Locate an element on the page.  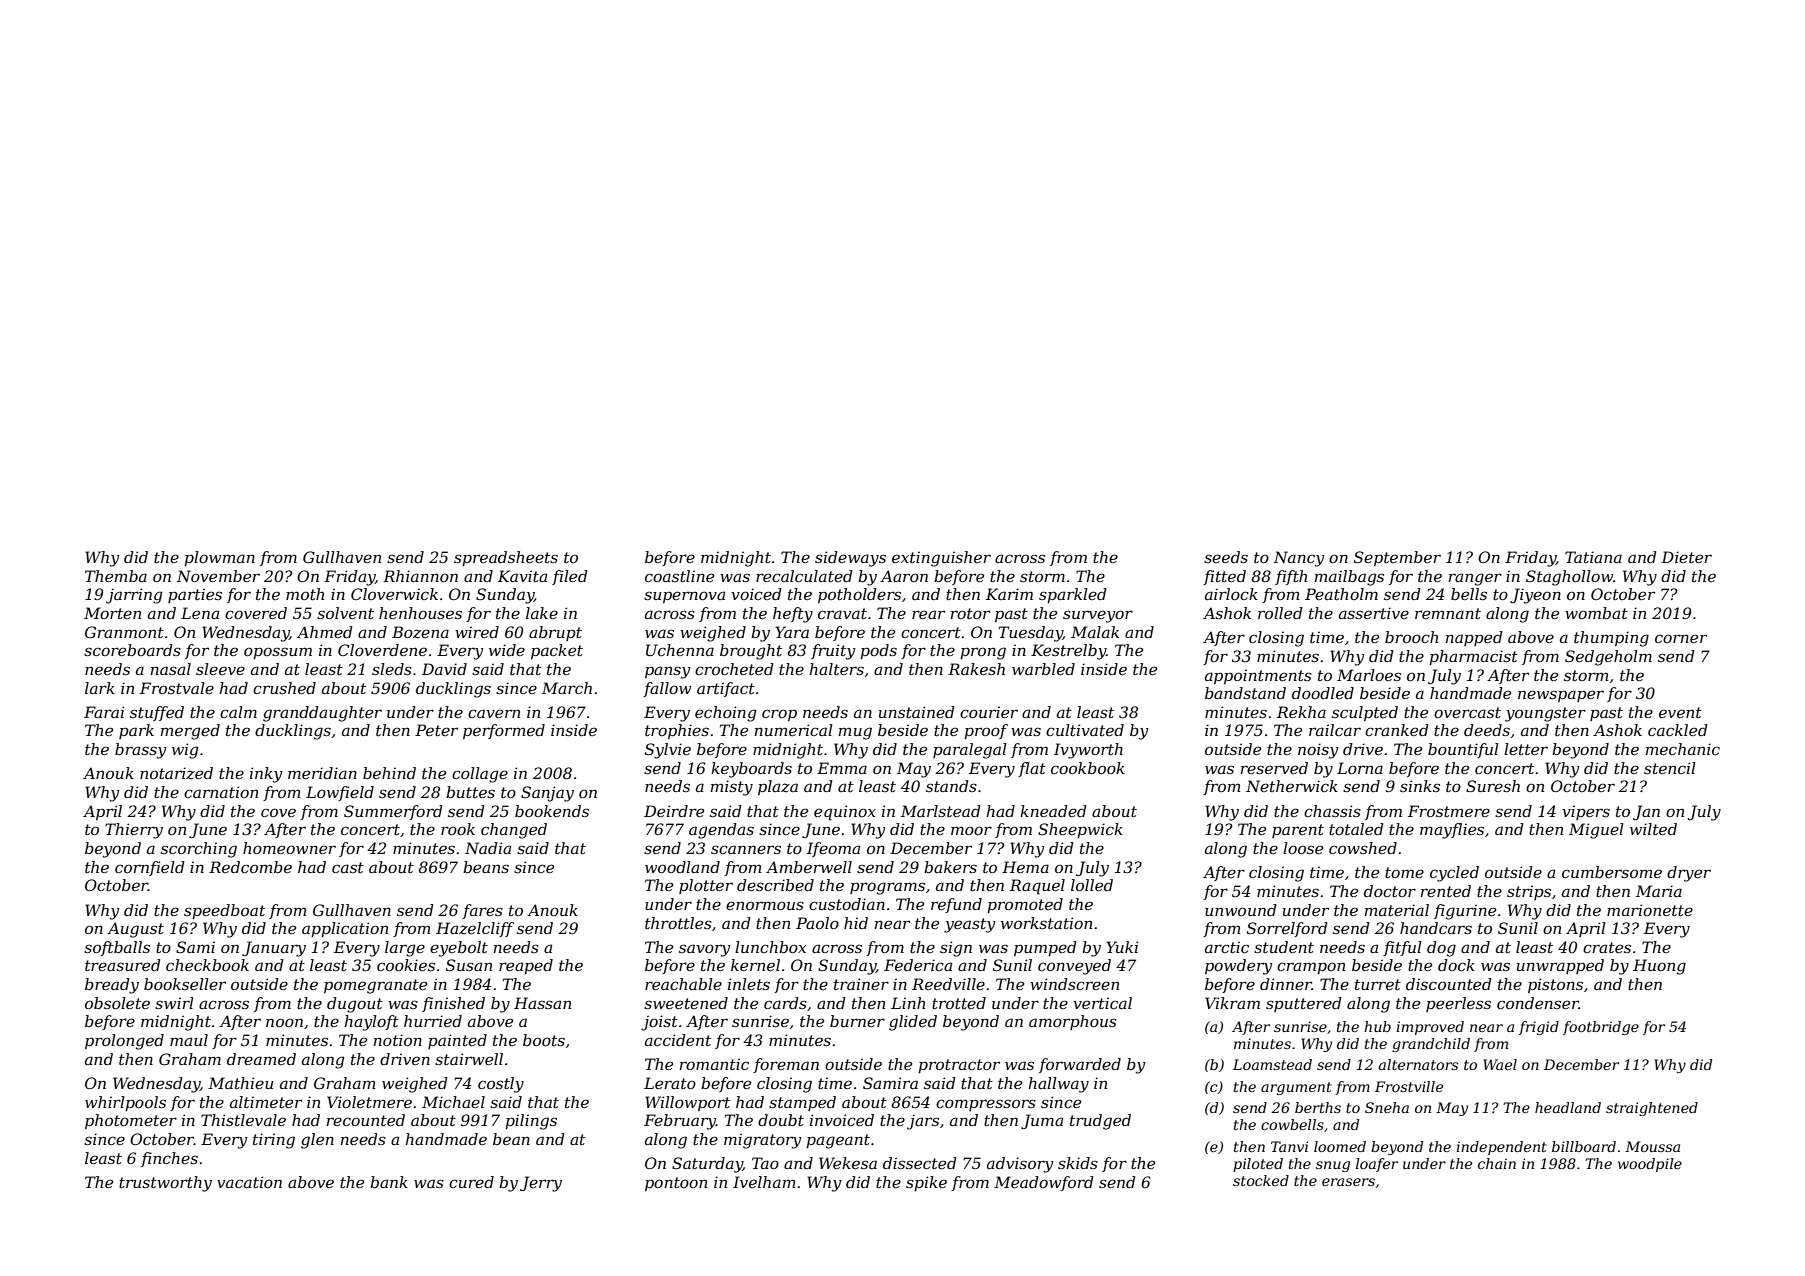
pontoon is located at coordinates (676, 1184).
